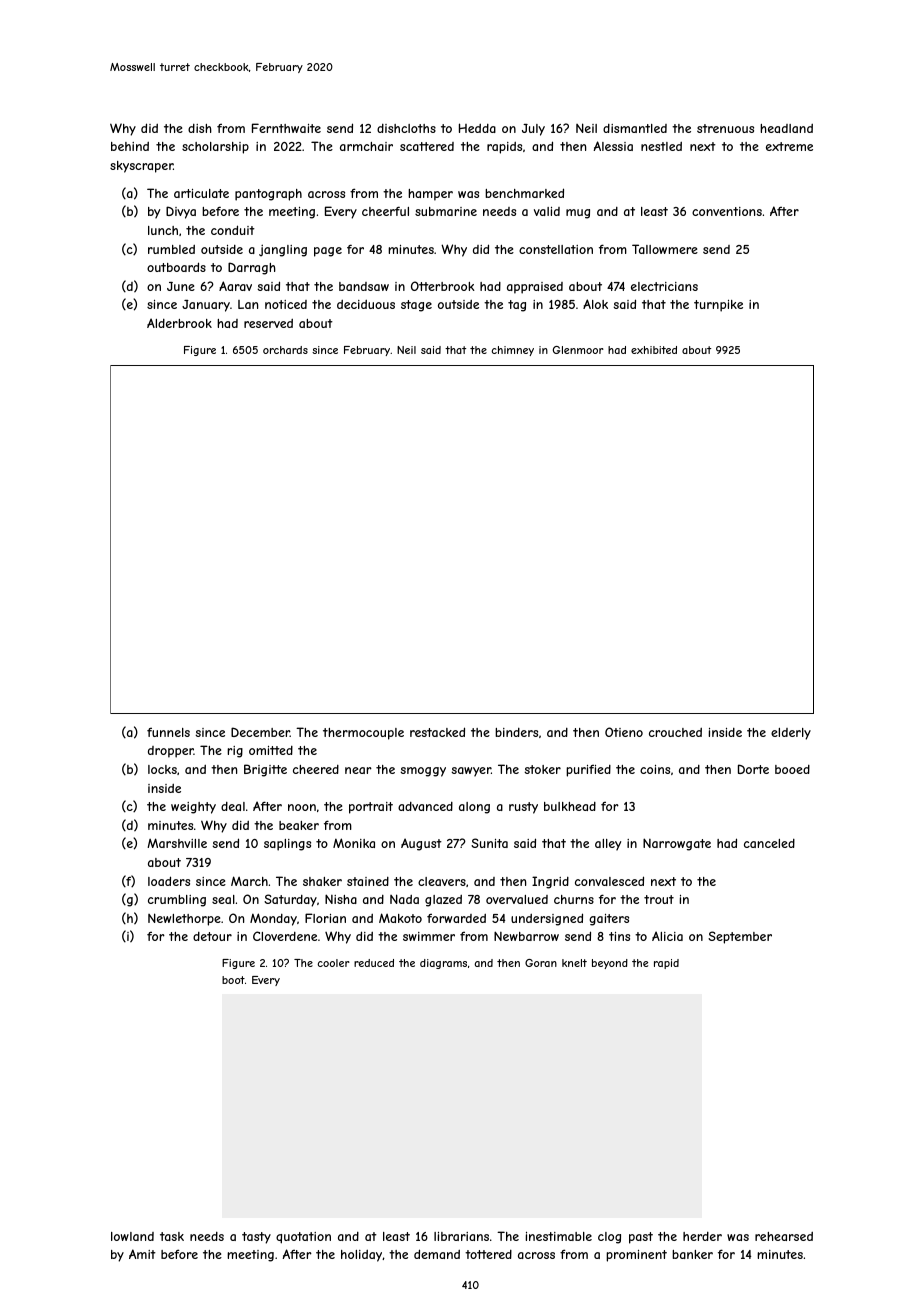  I want to click on scholarship, so click(215, 148).
